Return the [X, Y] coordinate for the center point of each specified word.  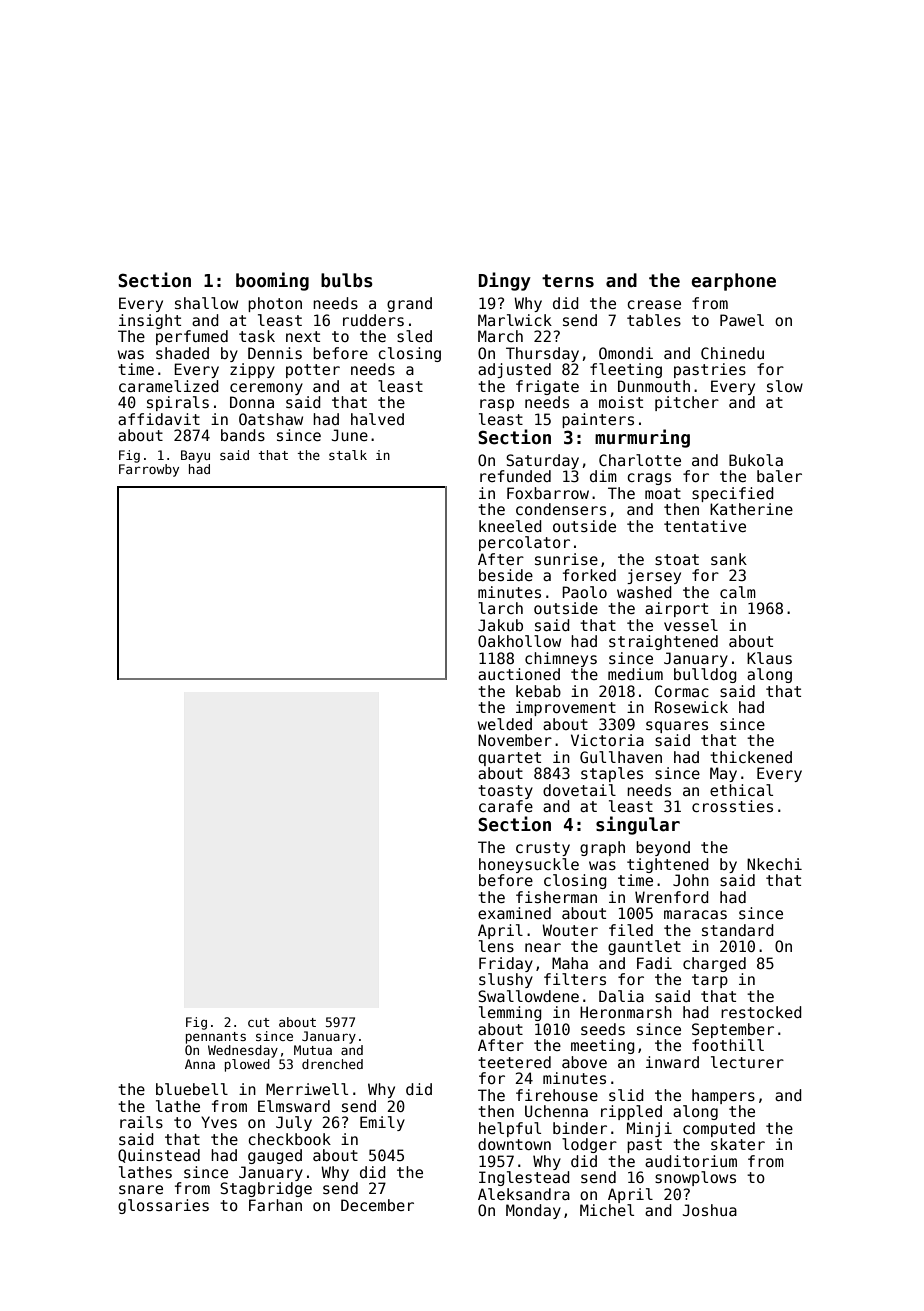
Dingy [505, 281]
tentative [705, 526]
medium [635, 674]
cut [259, 1022]
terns [568, 281]
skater [738, 1144]
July [294, 1123]
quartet [509, 759]
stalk [348, 455]
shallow [206, 303]
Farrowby [149, 470]
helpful [510, 1129]
